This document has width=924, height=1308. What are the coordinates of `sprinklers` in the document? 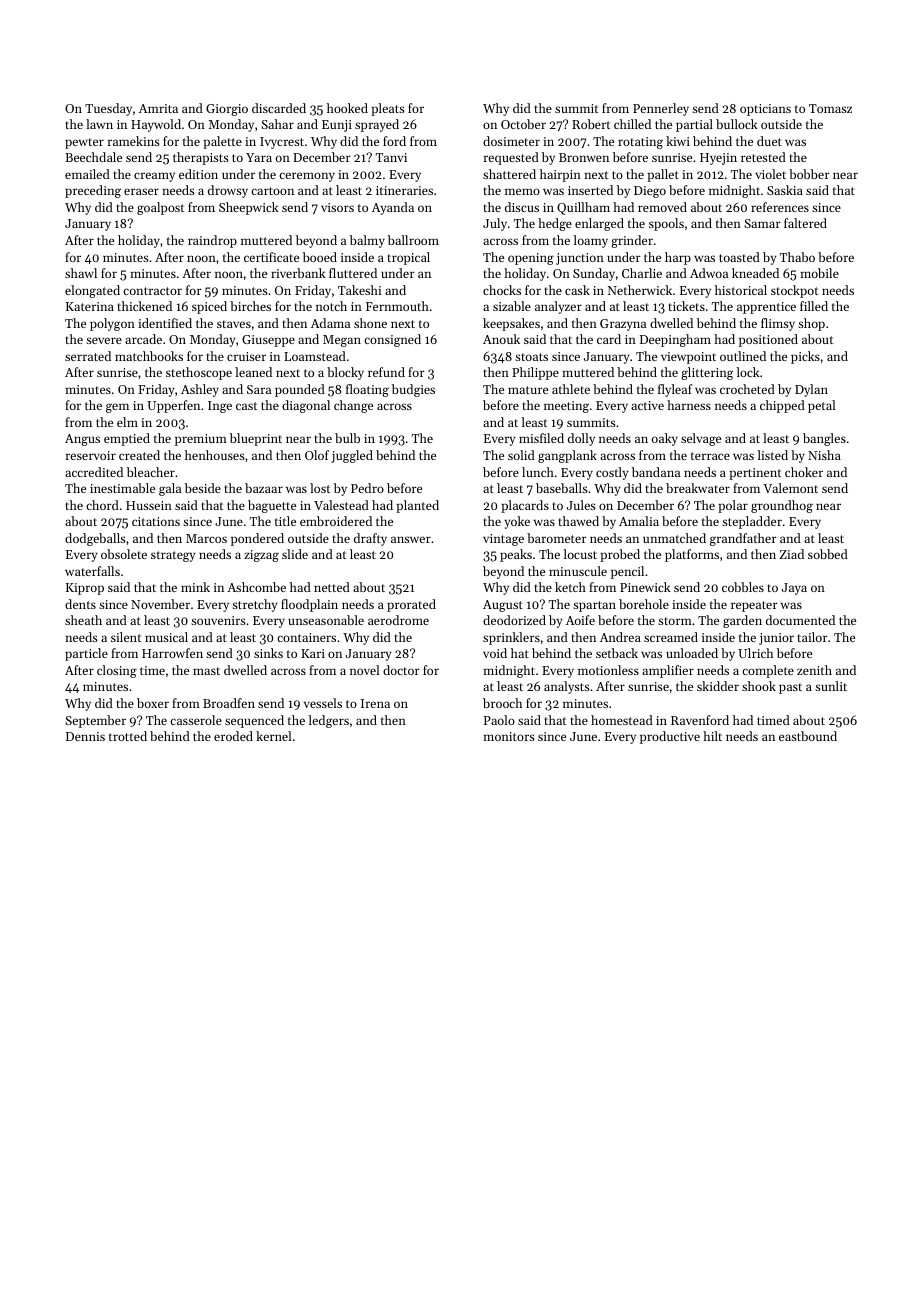 It's located at (511, 638).
